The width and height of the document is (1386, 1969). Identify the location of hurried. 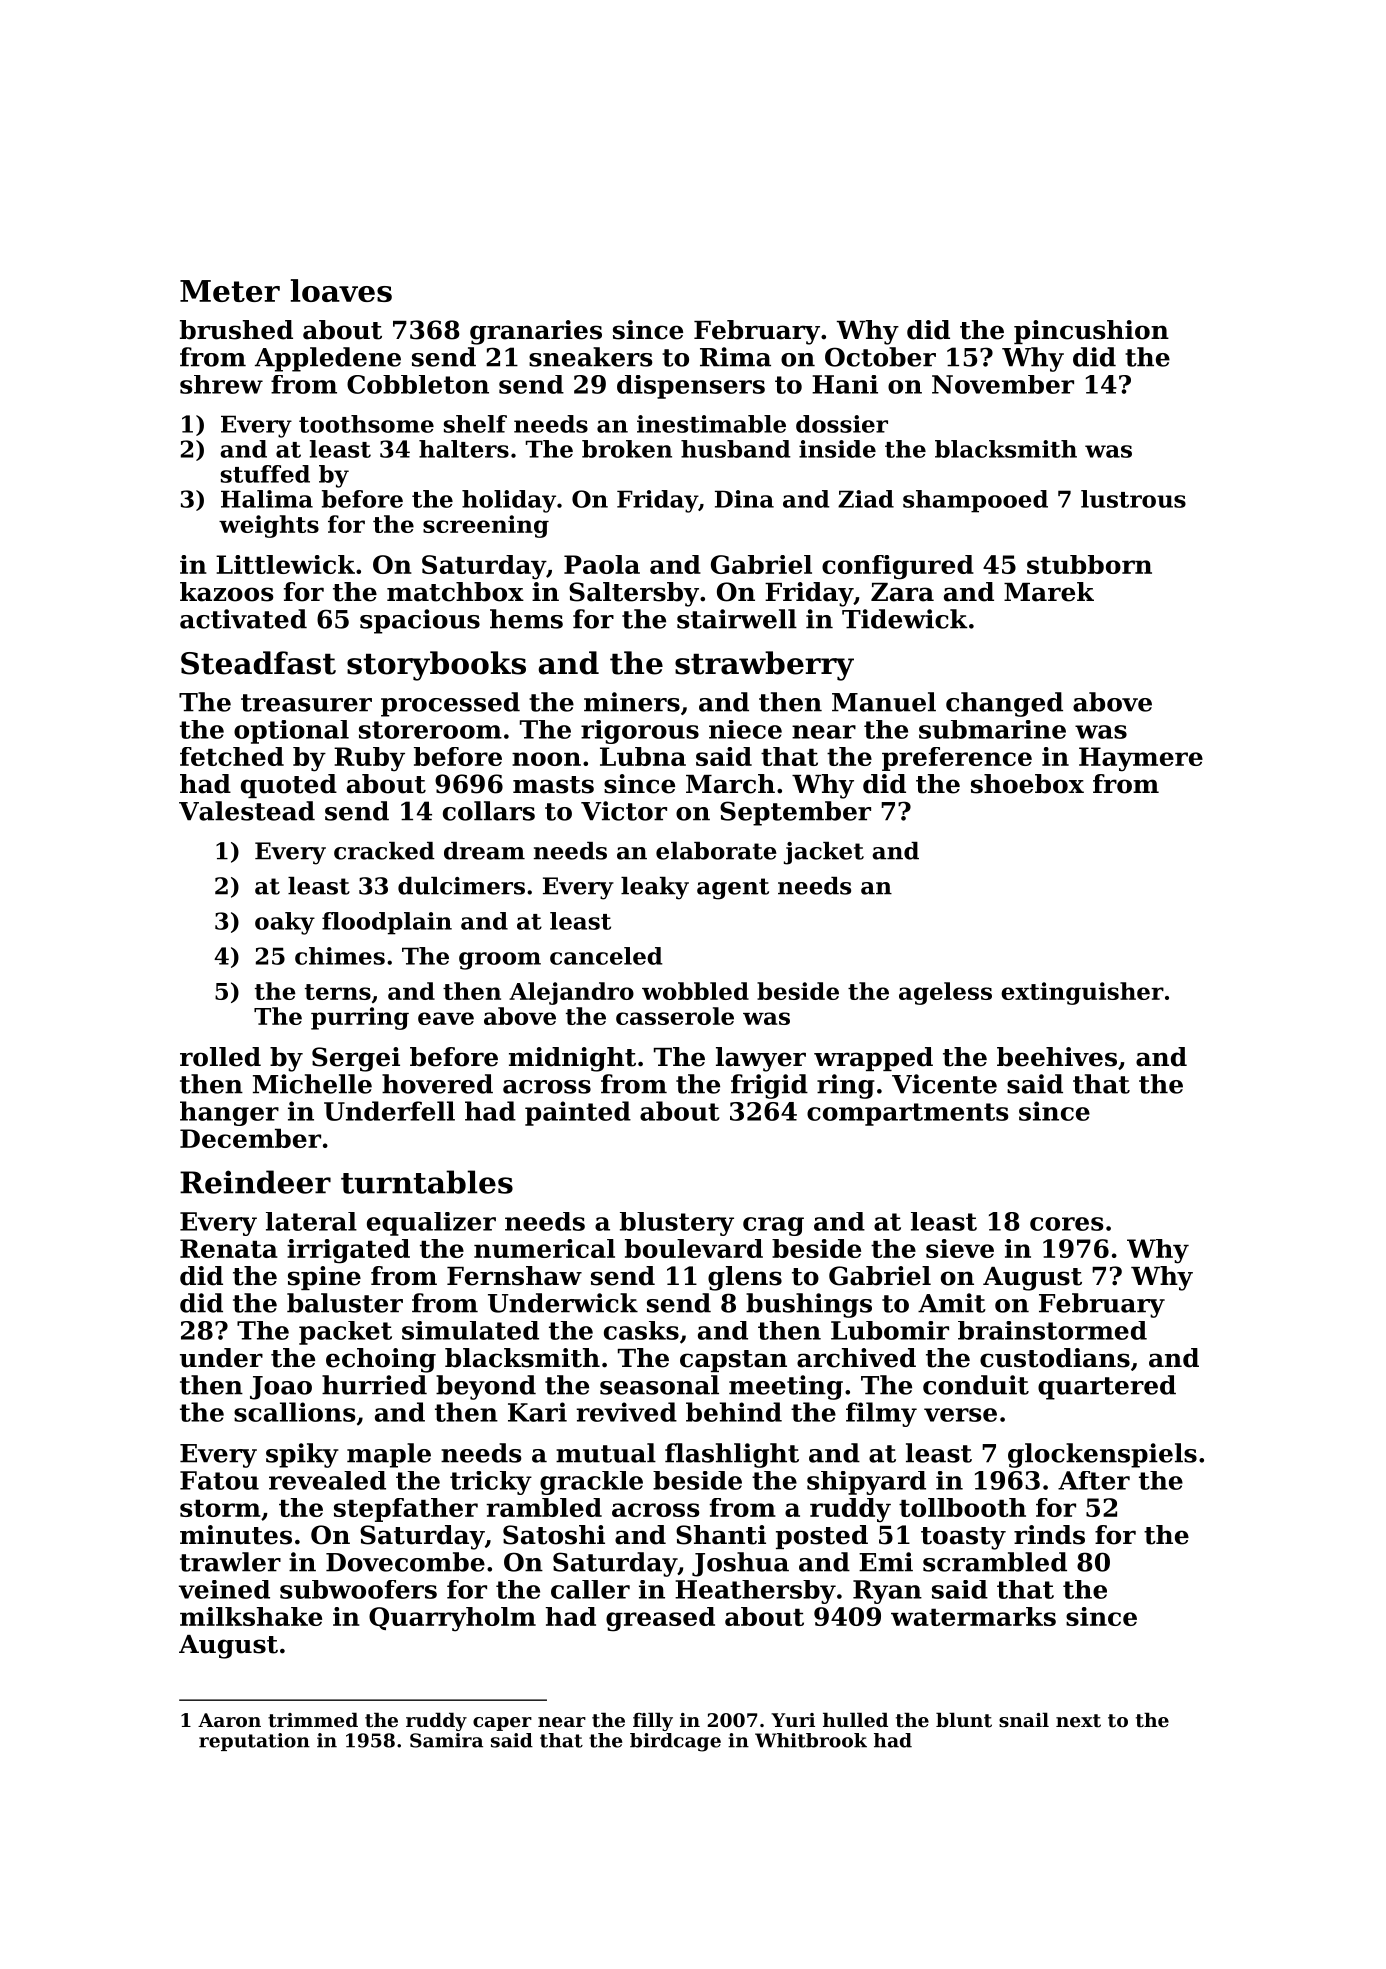
(374, 1385).
